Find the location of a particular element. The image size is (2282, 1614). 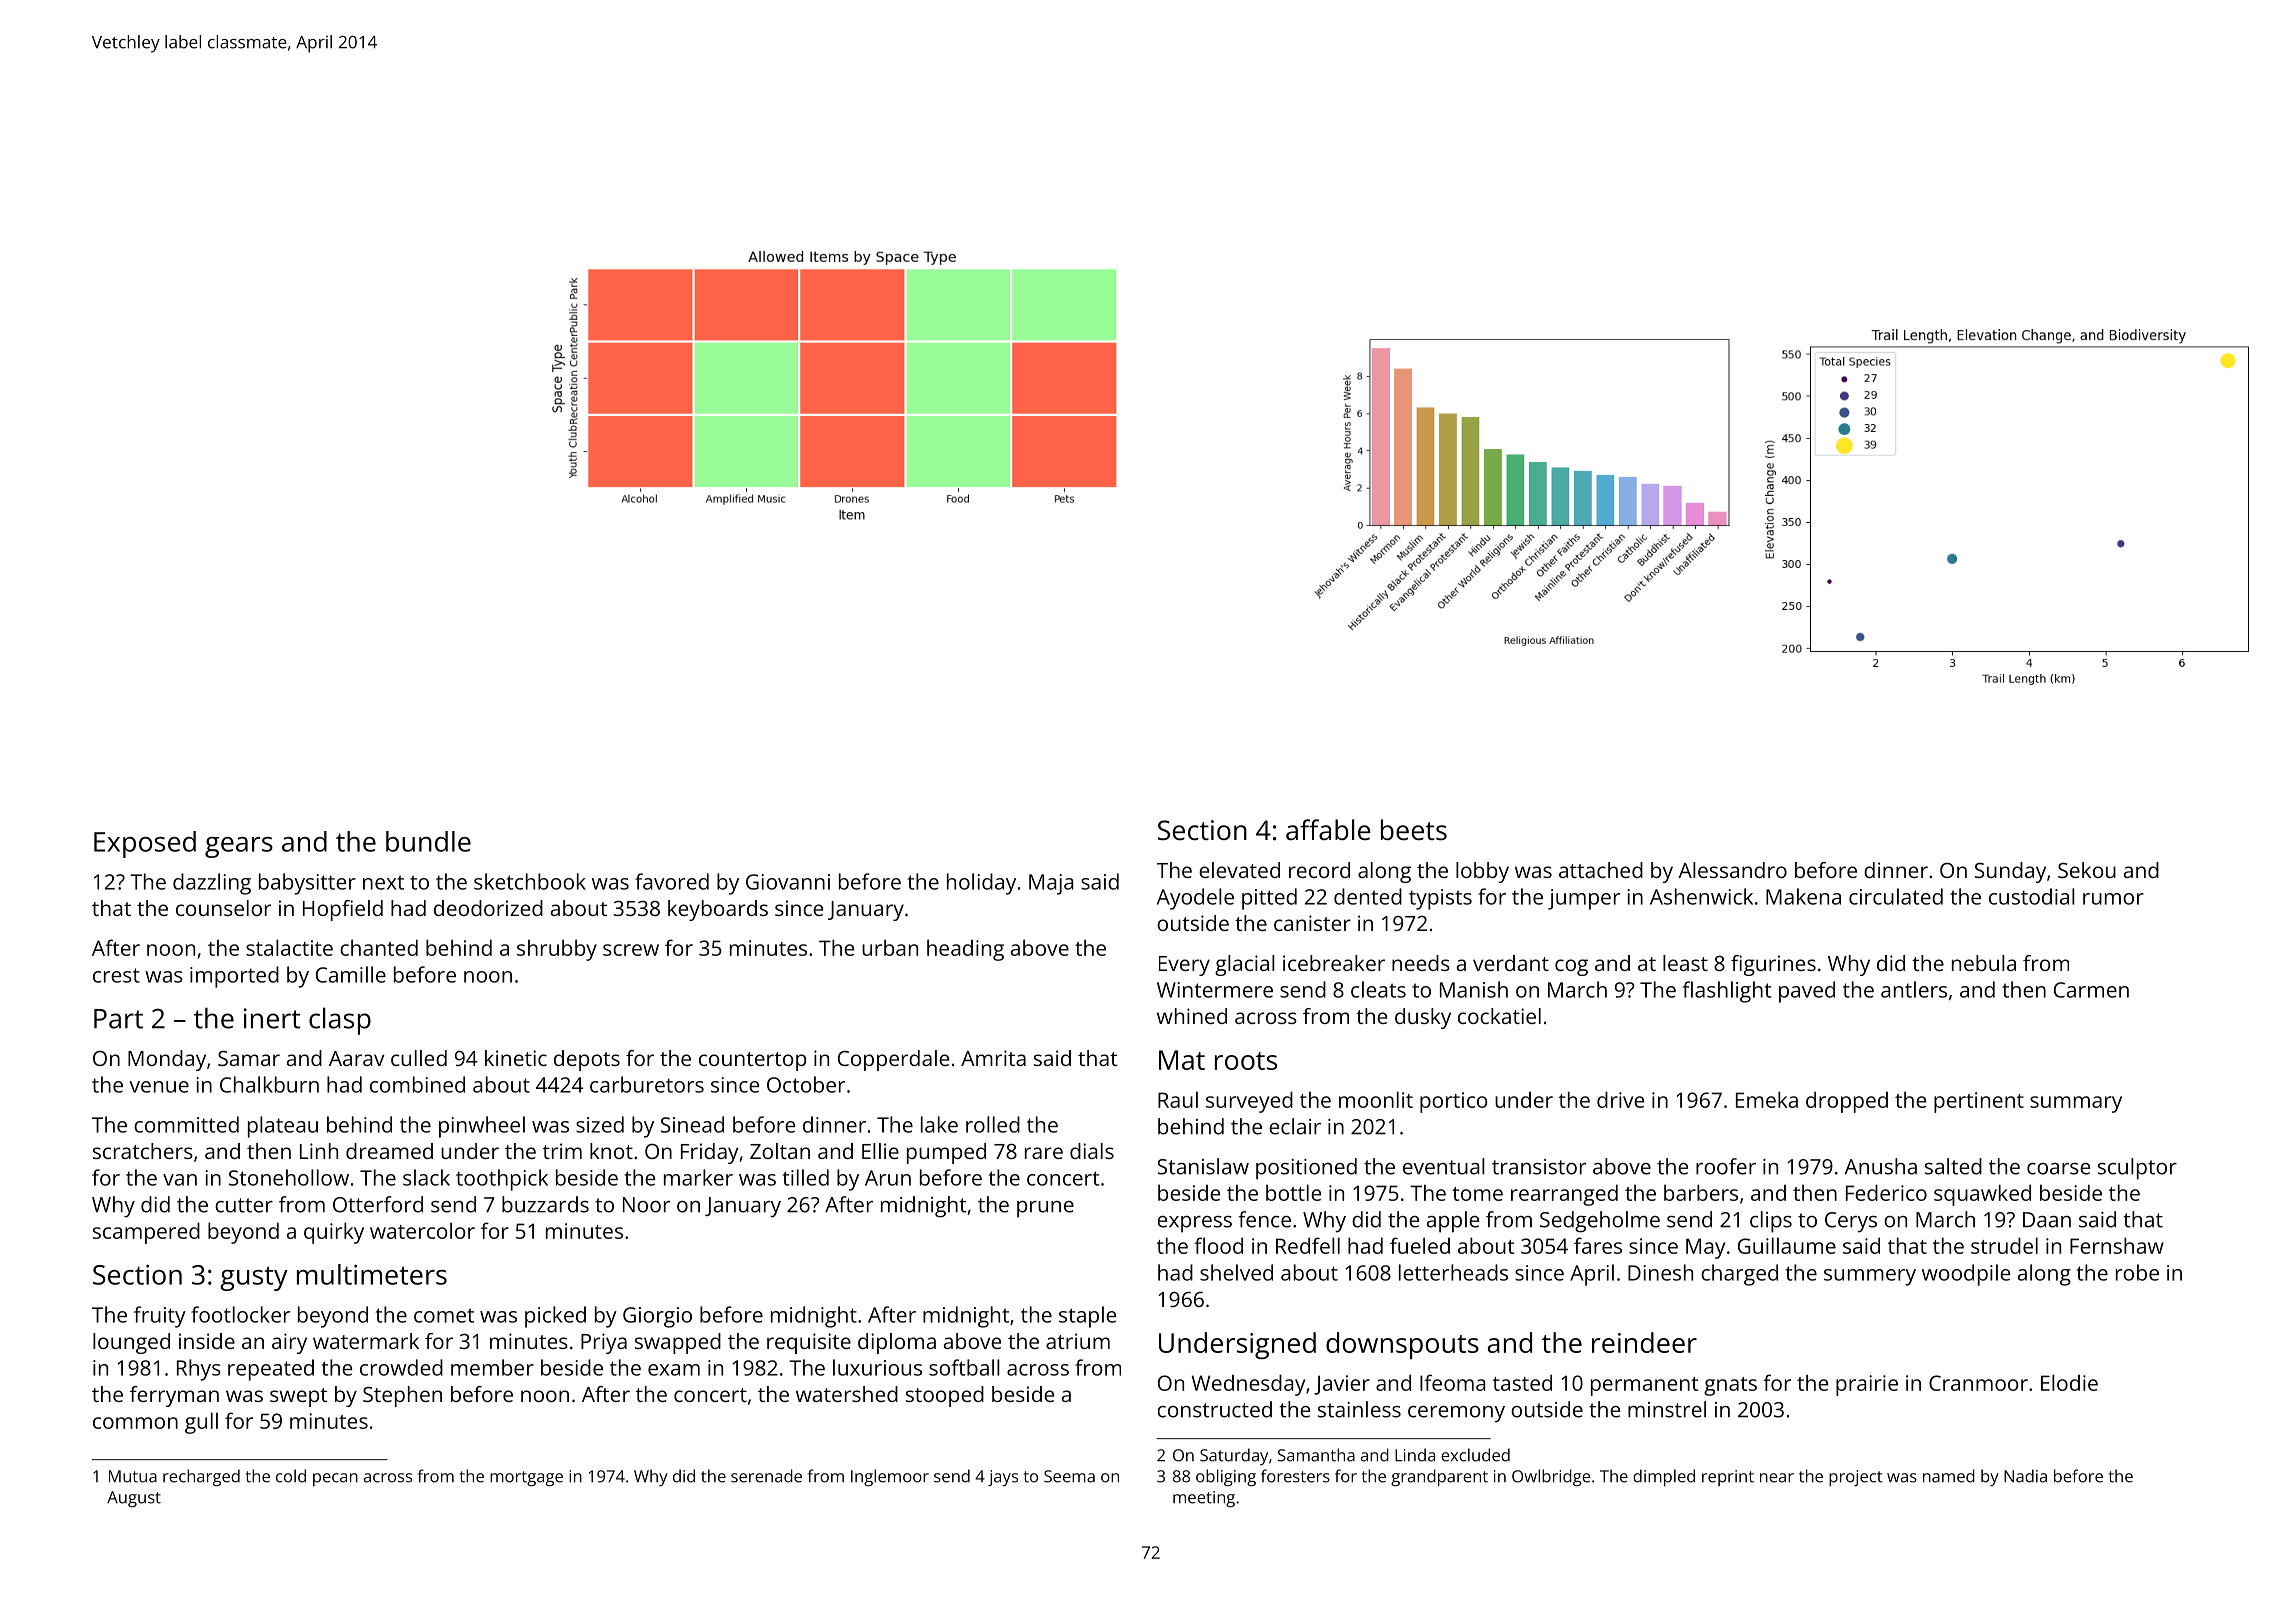

affable is located at coordinates (1328, 829).
